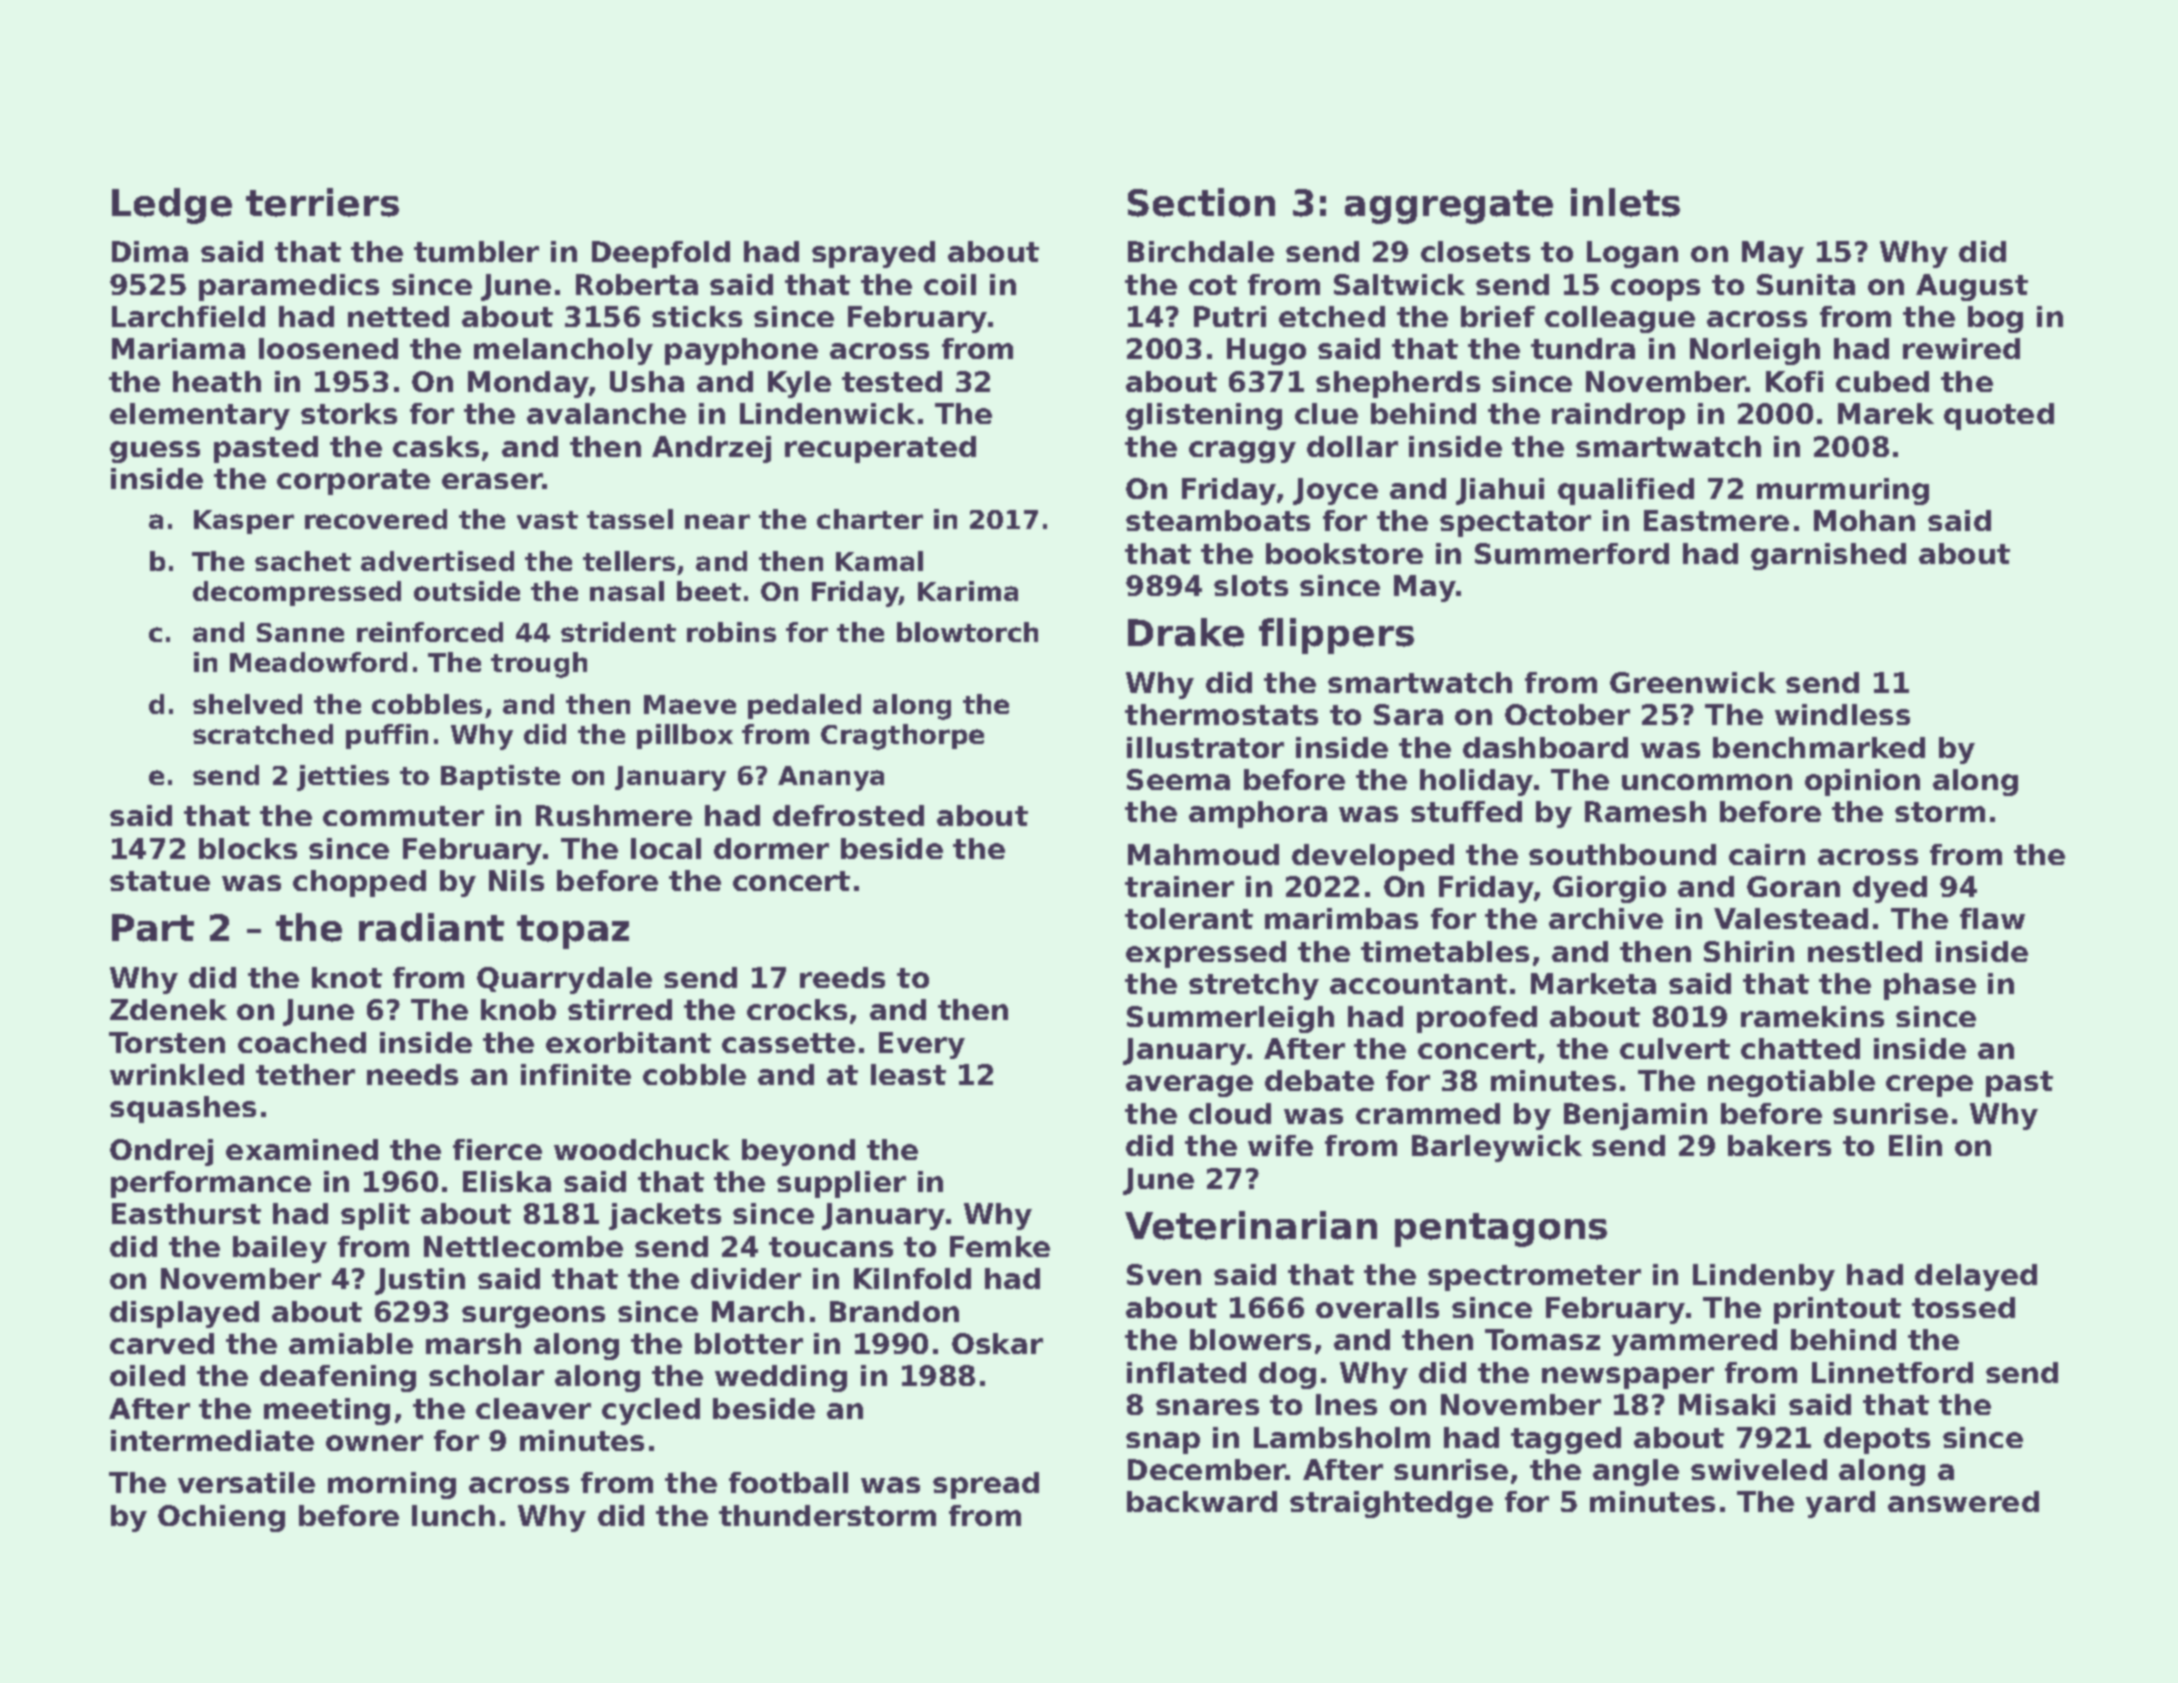  I want to click on reeds, so click(842, 977).
